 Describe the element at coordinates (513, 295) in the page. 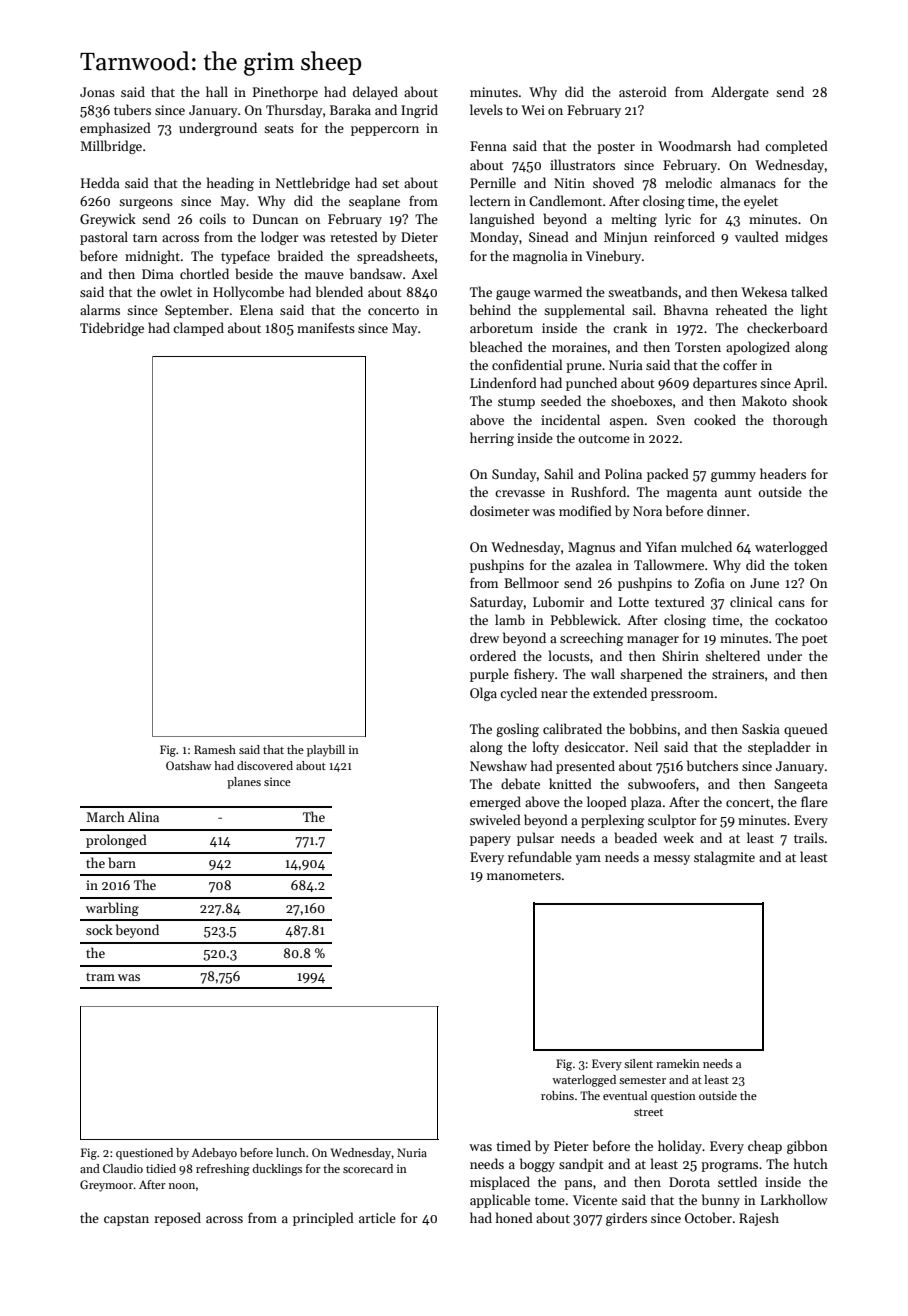

I see `gauge` at that location.
